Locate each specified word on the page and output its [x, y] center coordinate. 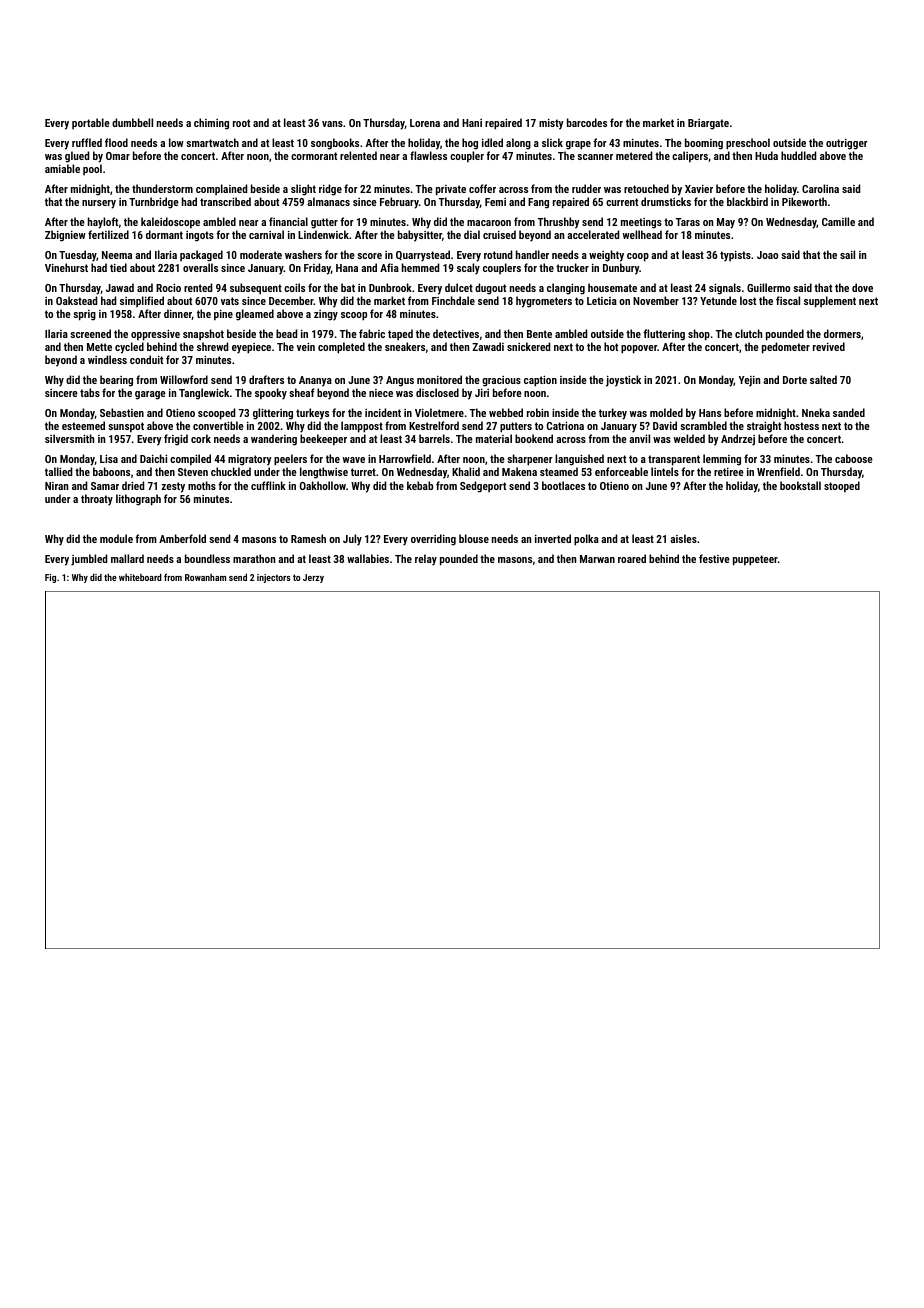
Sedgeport [483, 487]
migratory [250, 460]
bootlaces [563, 485]
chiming [211, 124]
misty [551, 124]
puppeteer [755, 560]
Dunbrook [390, 287]
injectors [274, 578]
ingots [200, 236]
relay [426, 560]
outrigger [847, 144]
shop [699, 335]
